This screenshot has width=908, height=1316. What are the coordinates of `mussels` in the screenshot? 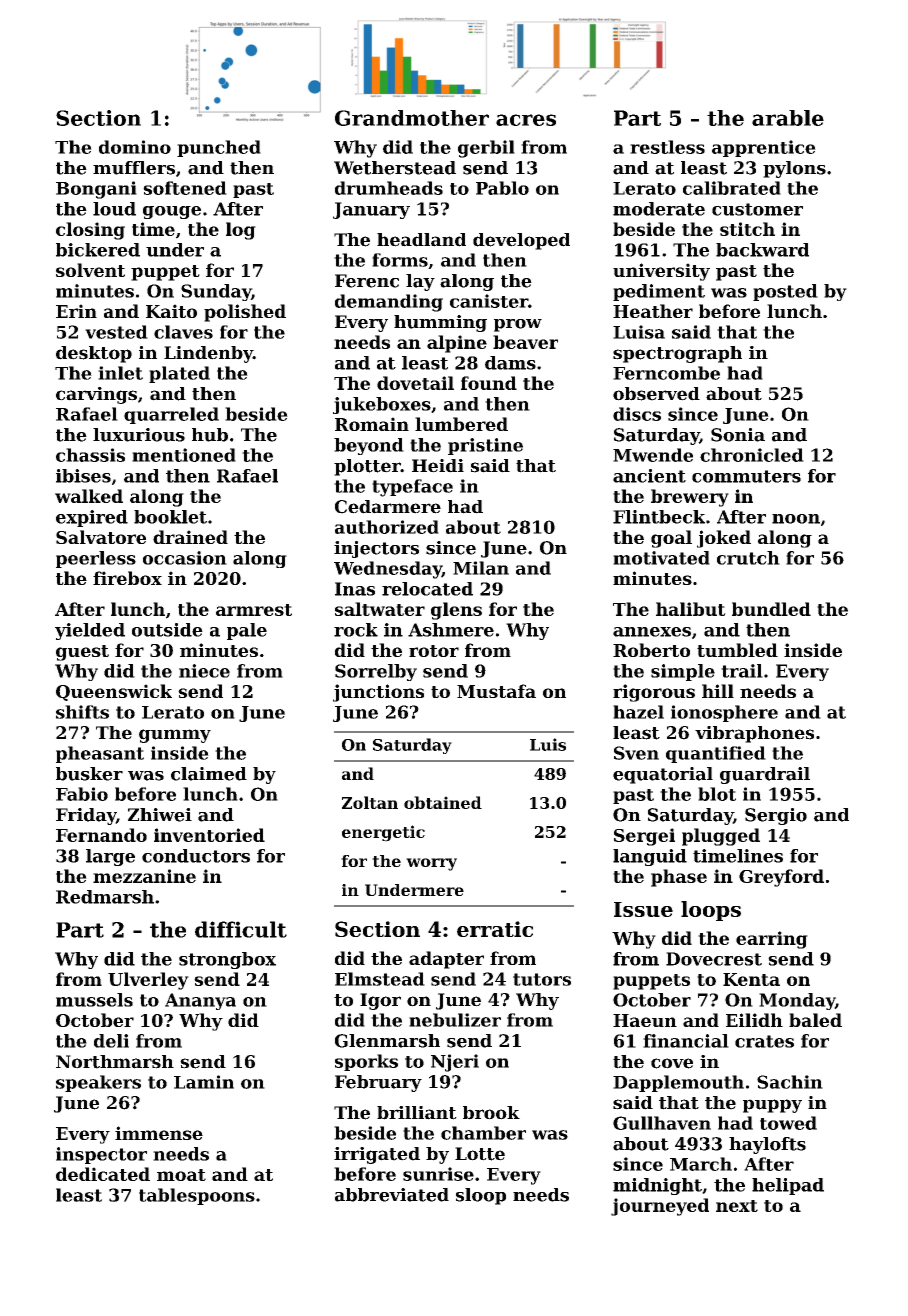 It's located at (94, 1000).
